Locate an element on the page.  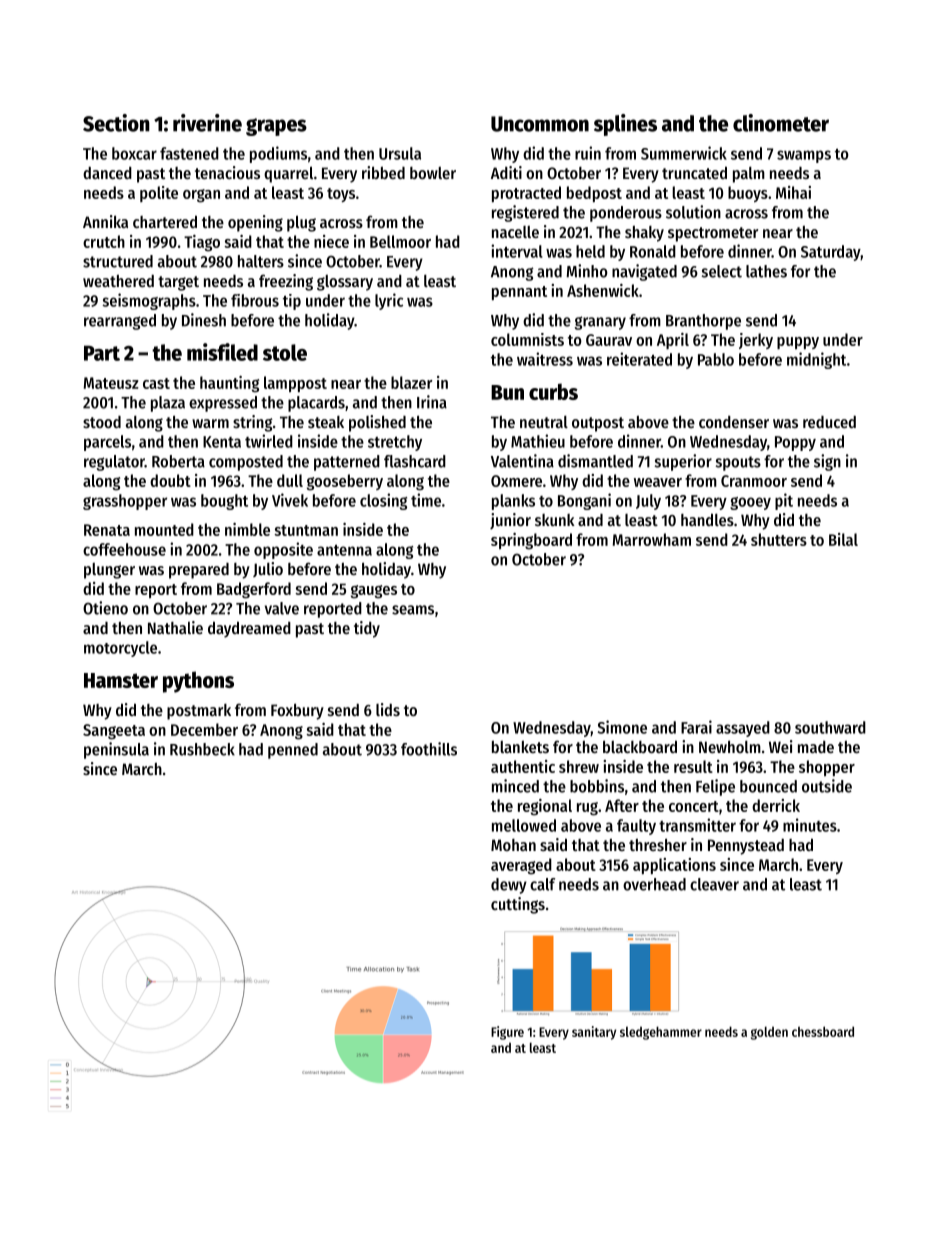
cleaver is located at coordinates (714, 884).
